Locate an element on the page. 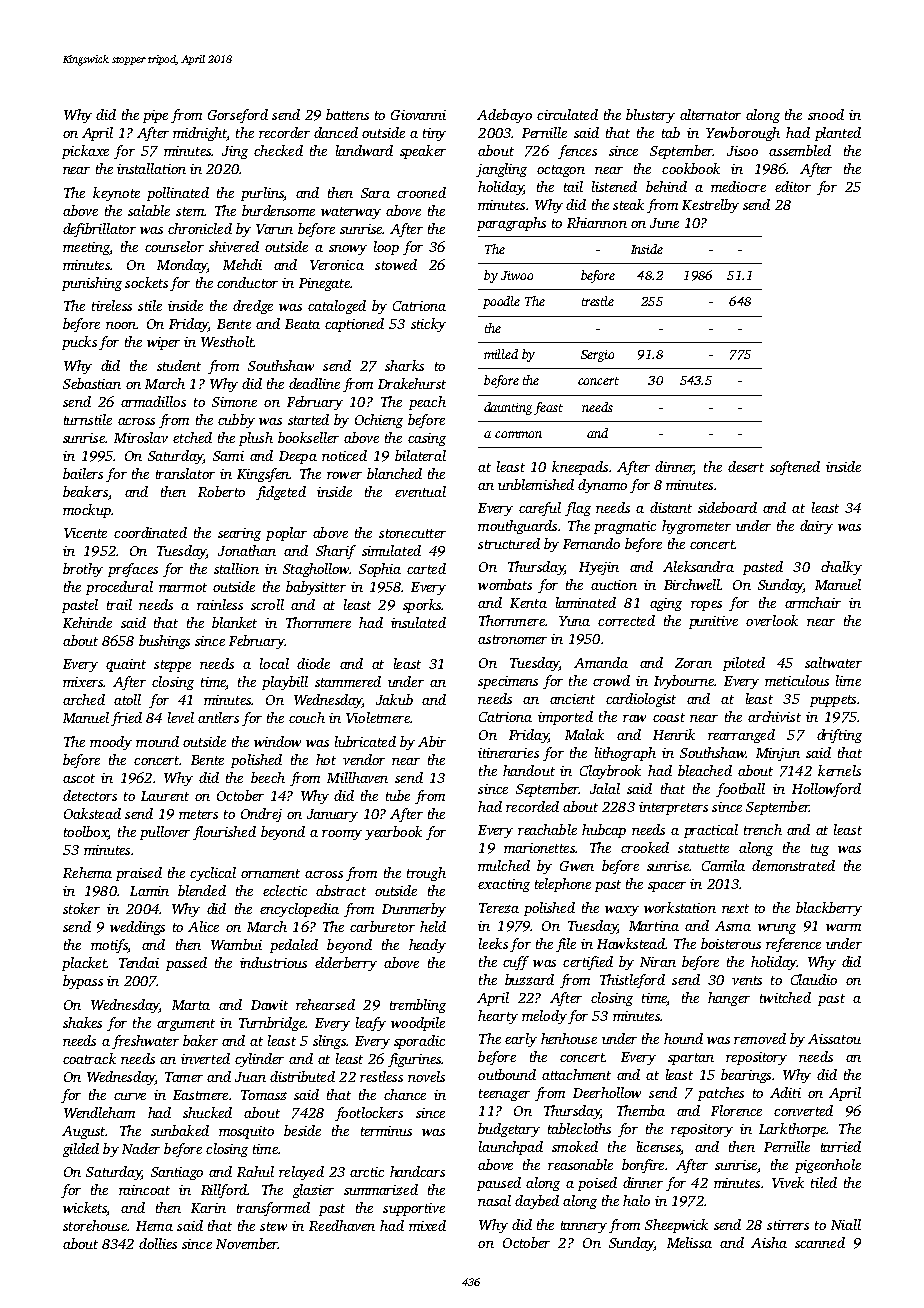 The image size is (924, 1308). rearranged is located at coordinates (741, 736).
